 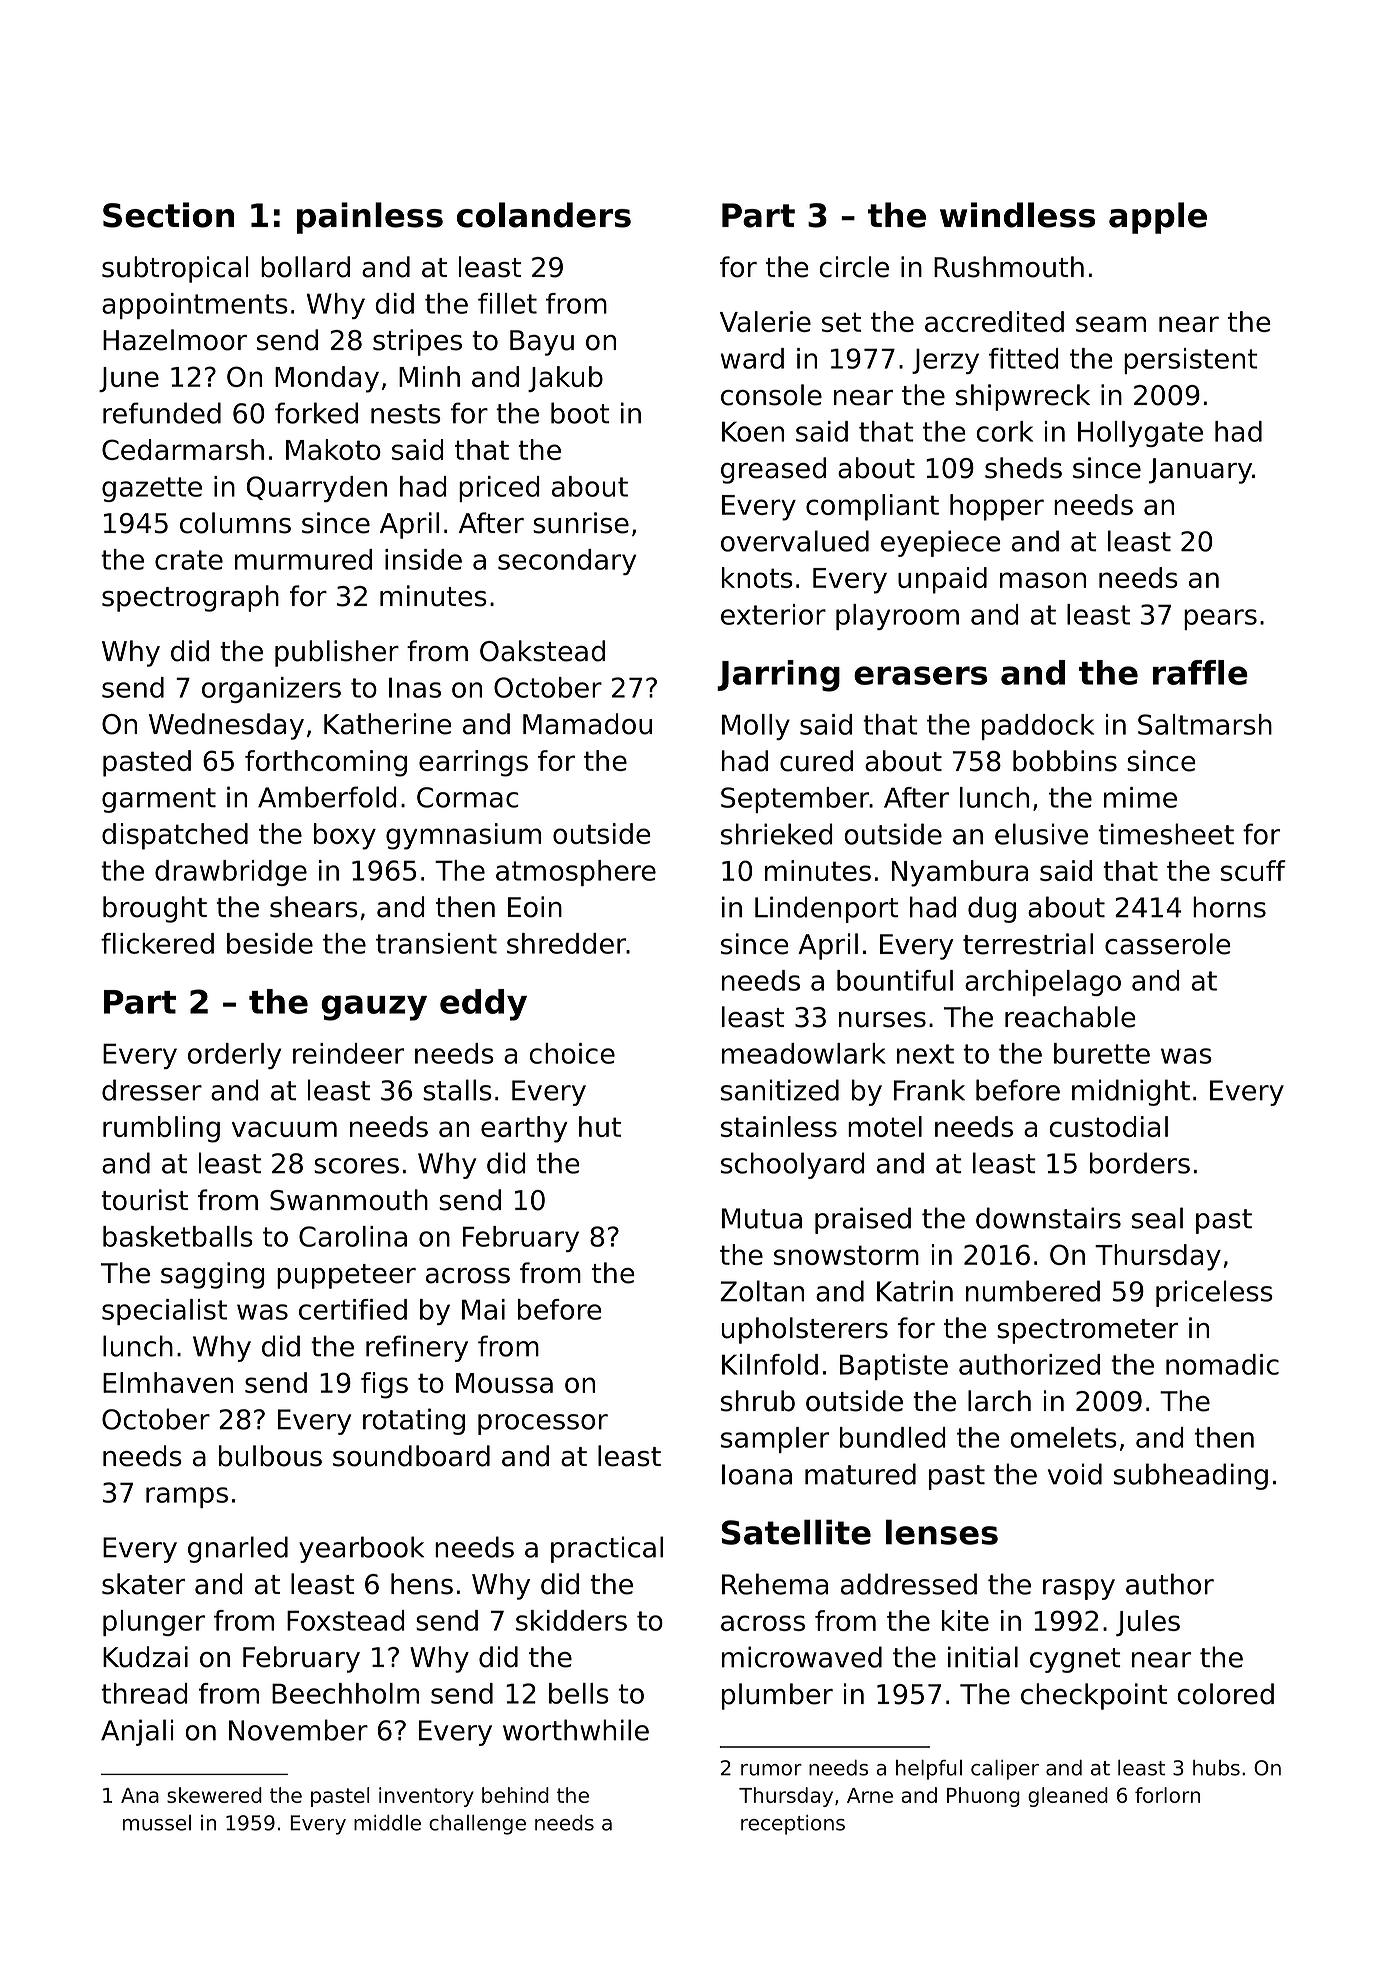 I want to click on certified, so click(x=353, y=1309).
